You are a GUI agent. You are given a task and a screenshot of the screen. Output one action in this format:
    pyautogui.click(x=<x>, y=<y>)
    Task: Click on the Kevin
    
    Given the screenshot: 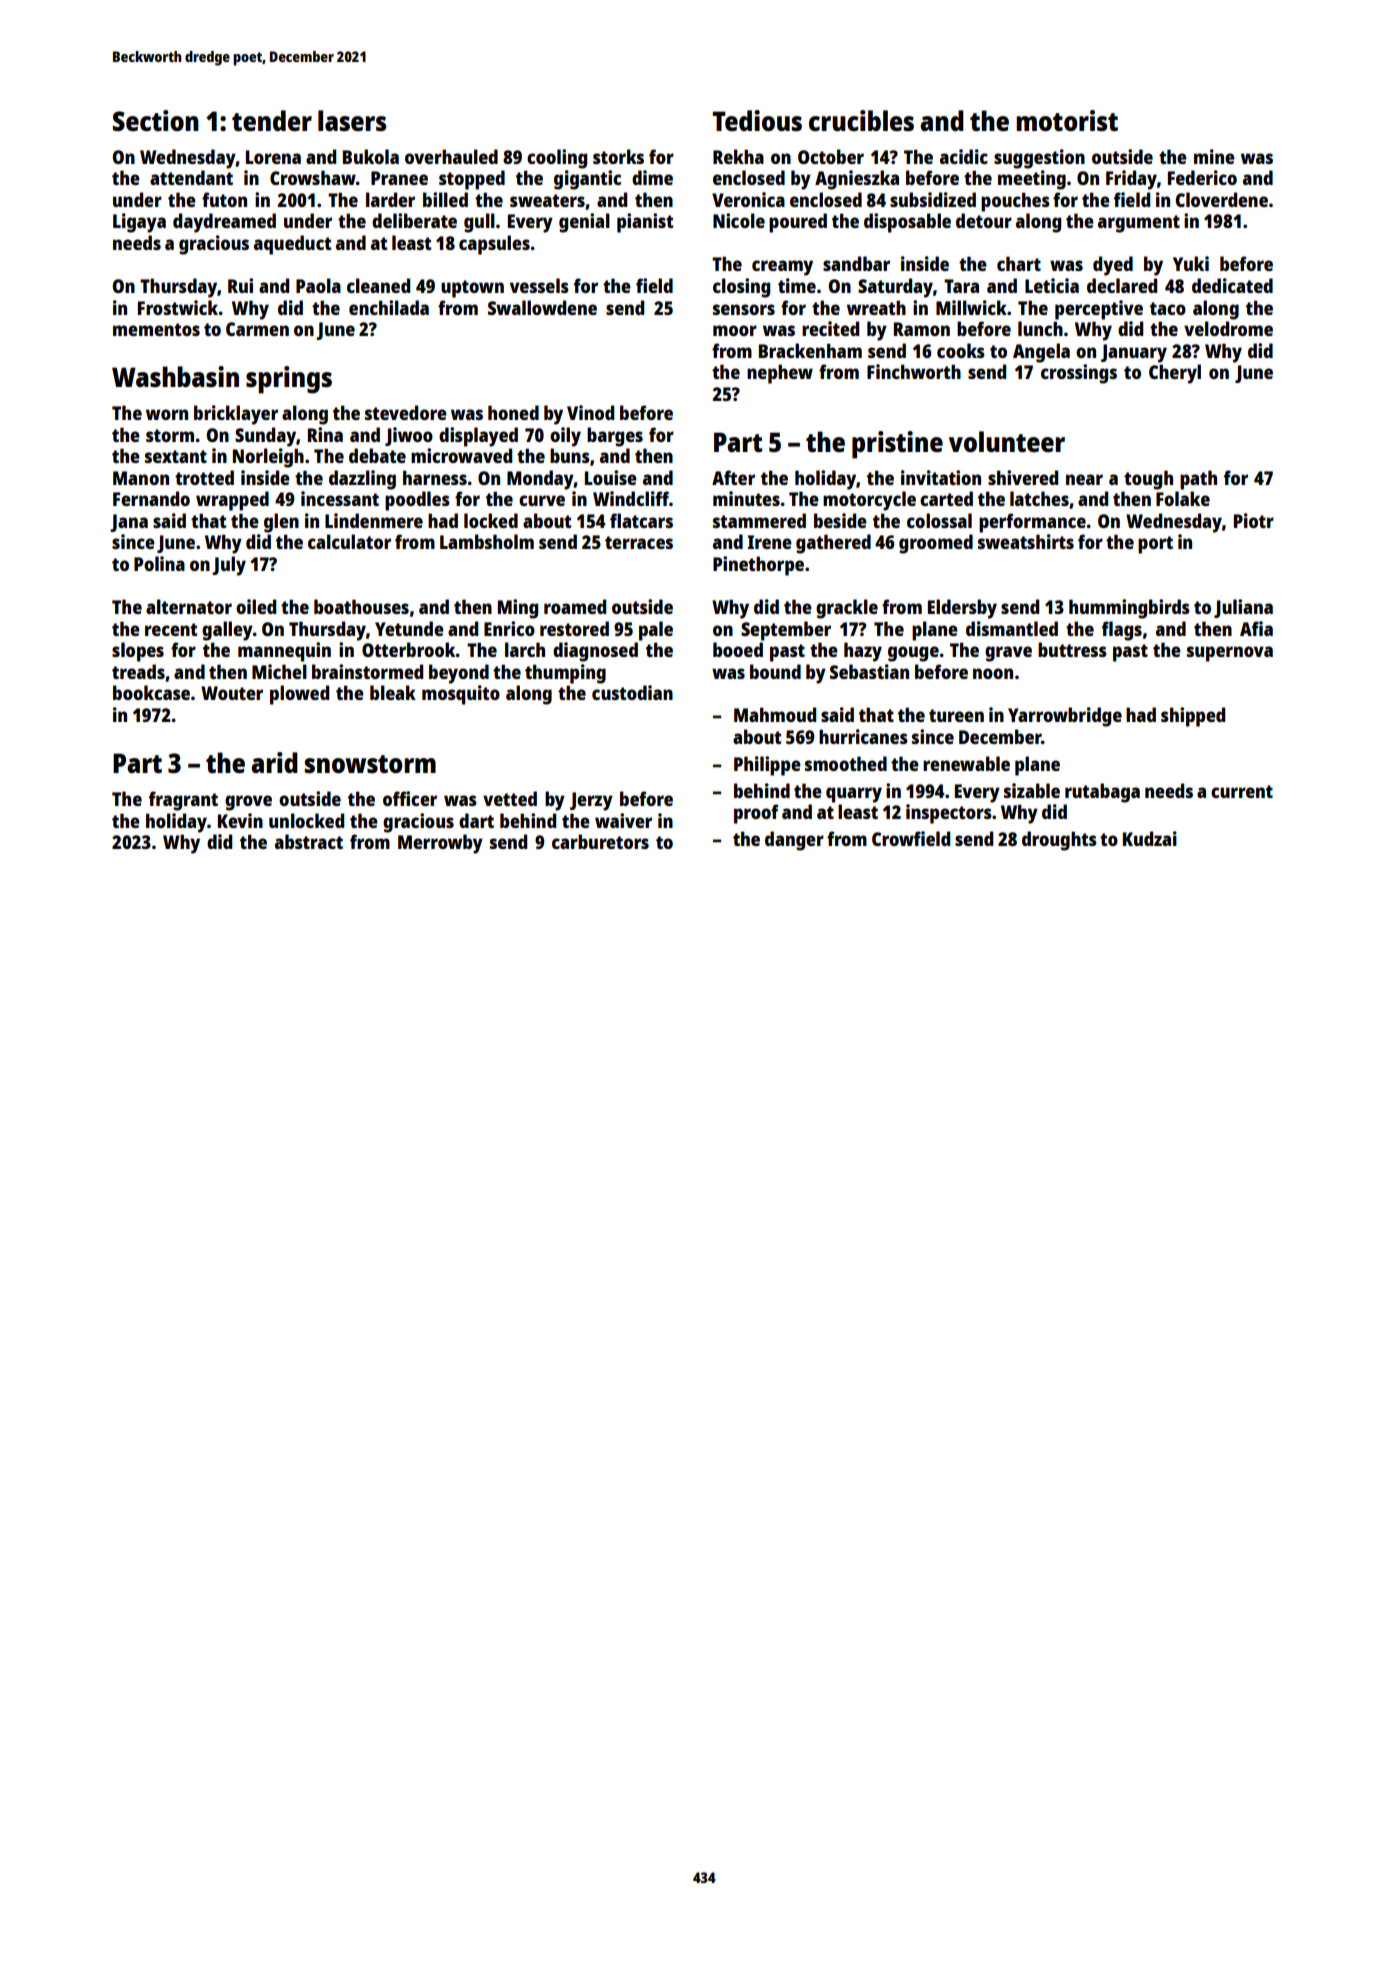 What is the action you would take?
    pyautogui.click(x=240, y=820)
